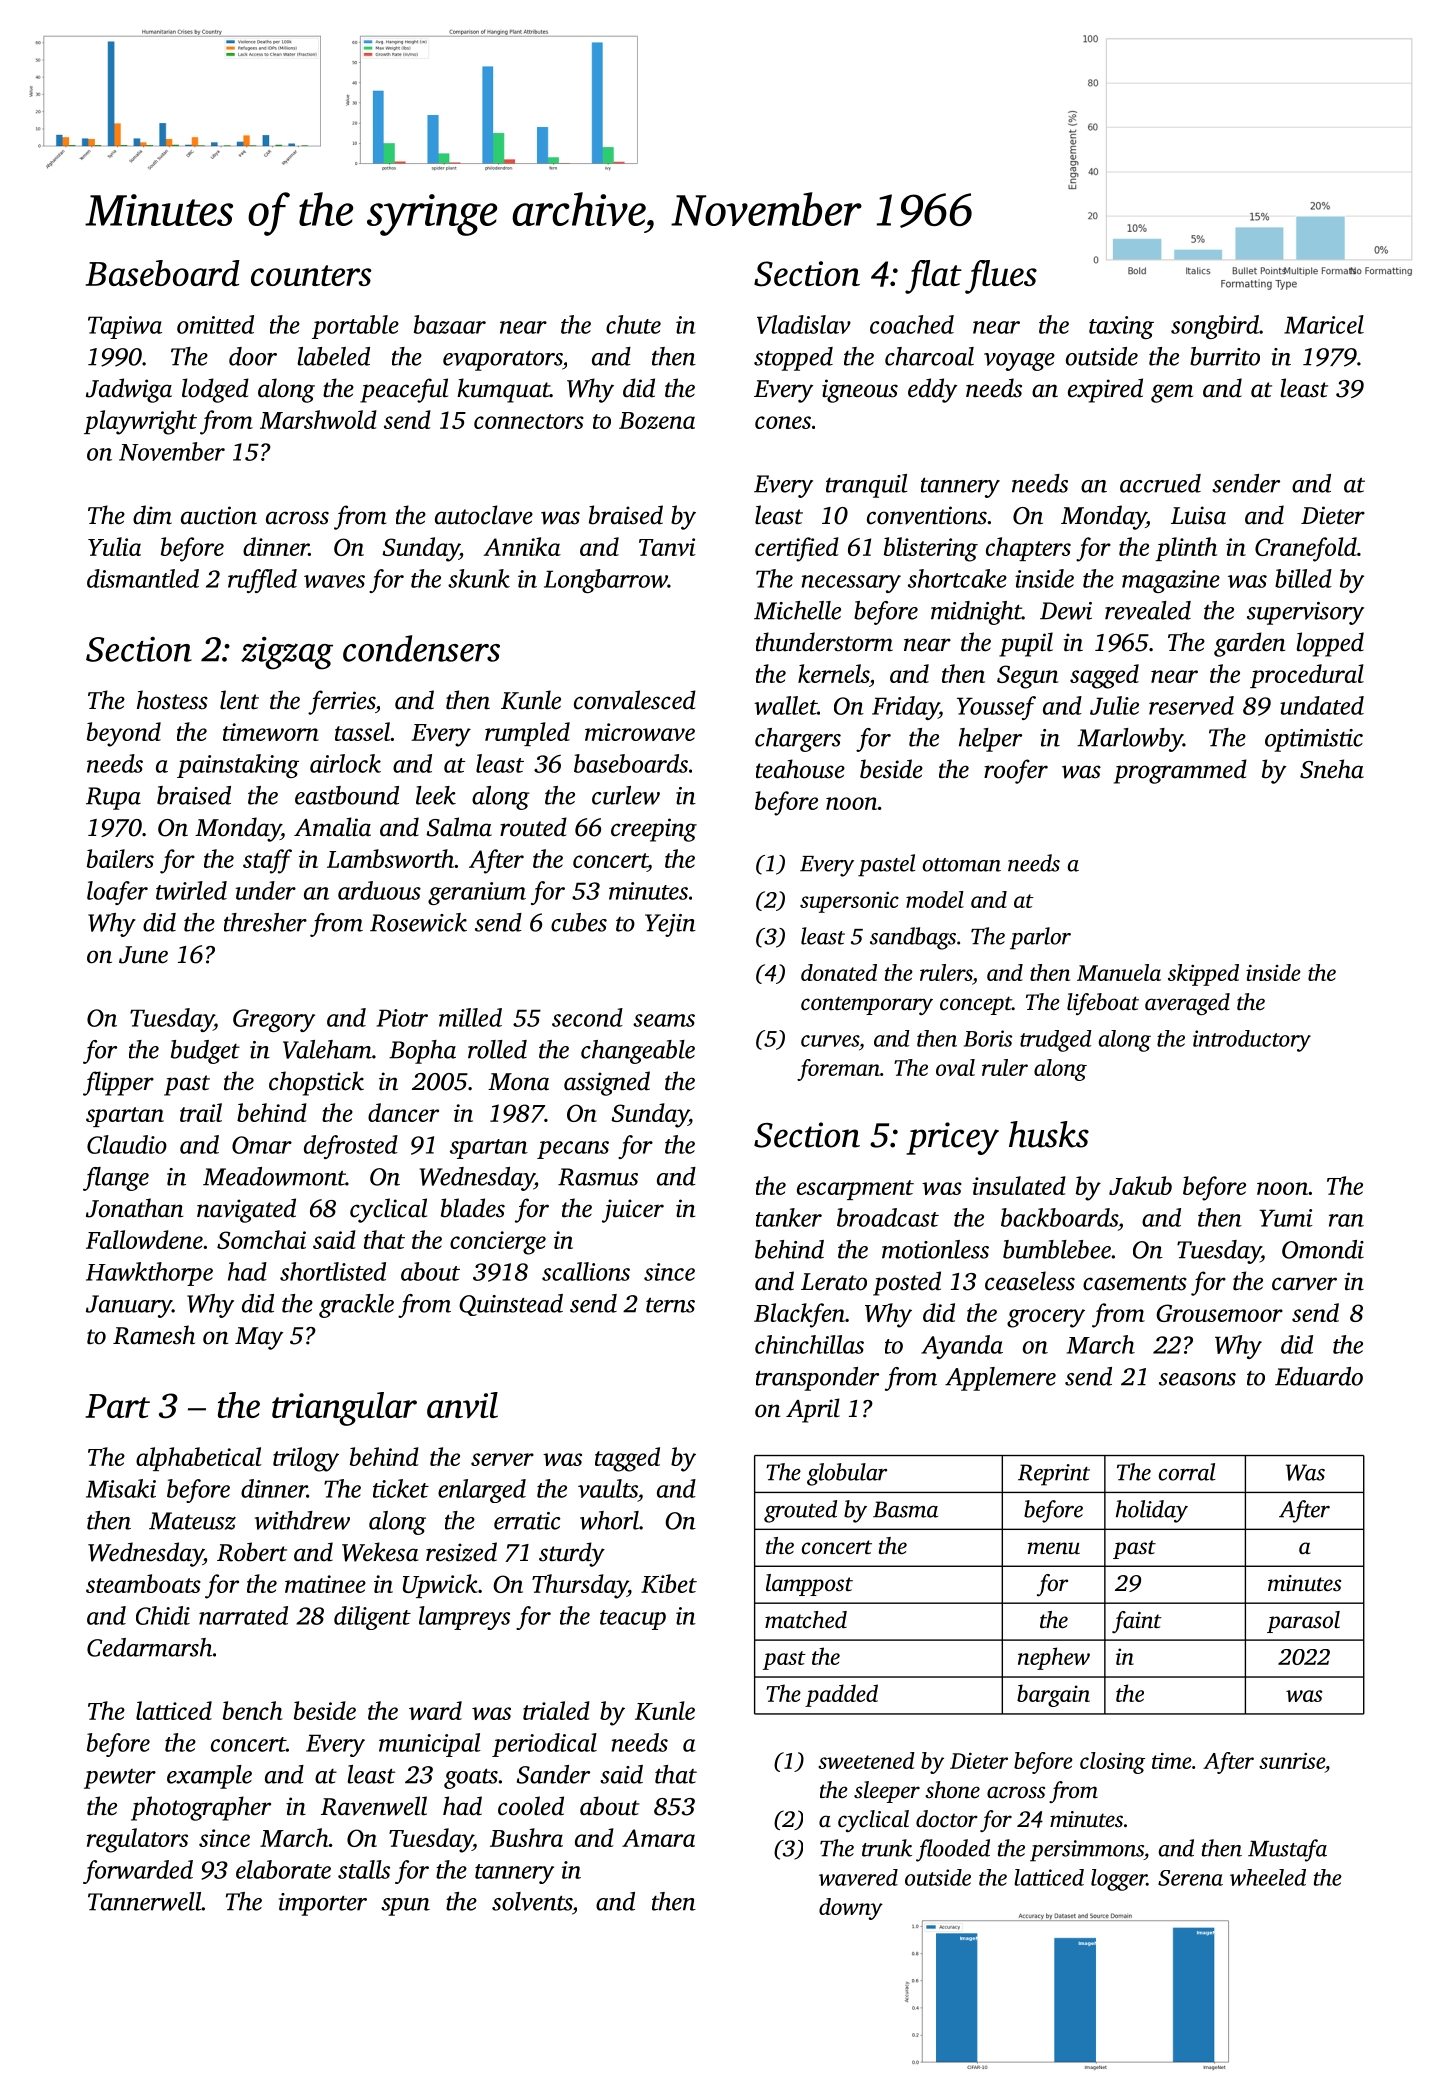 The width and height of the screenshot is (1450, 2100). Describe the element at coordinates (473, 1208) in the screenshot. I see `blades` at that location.
